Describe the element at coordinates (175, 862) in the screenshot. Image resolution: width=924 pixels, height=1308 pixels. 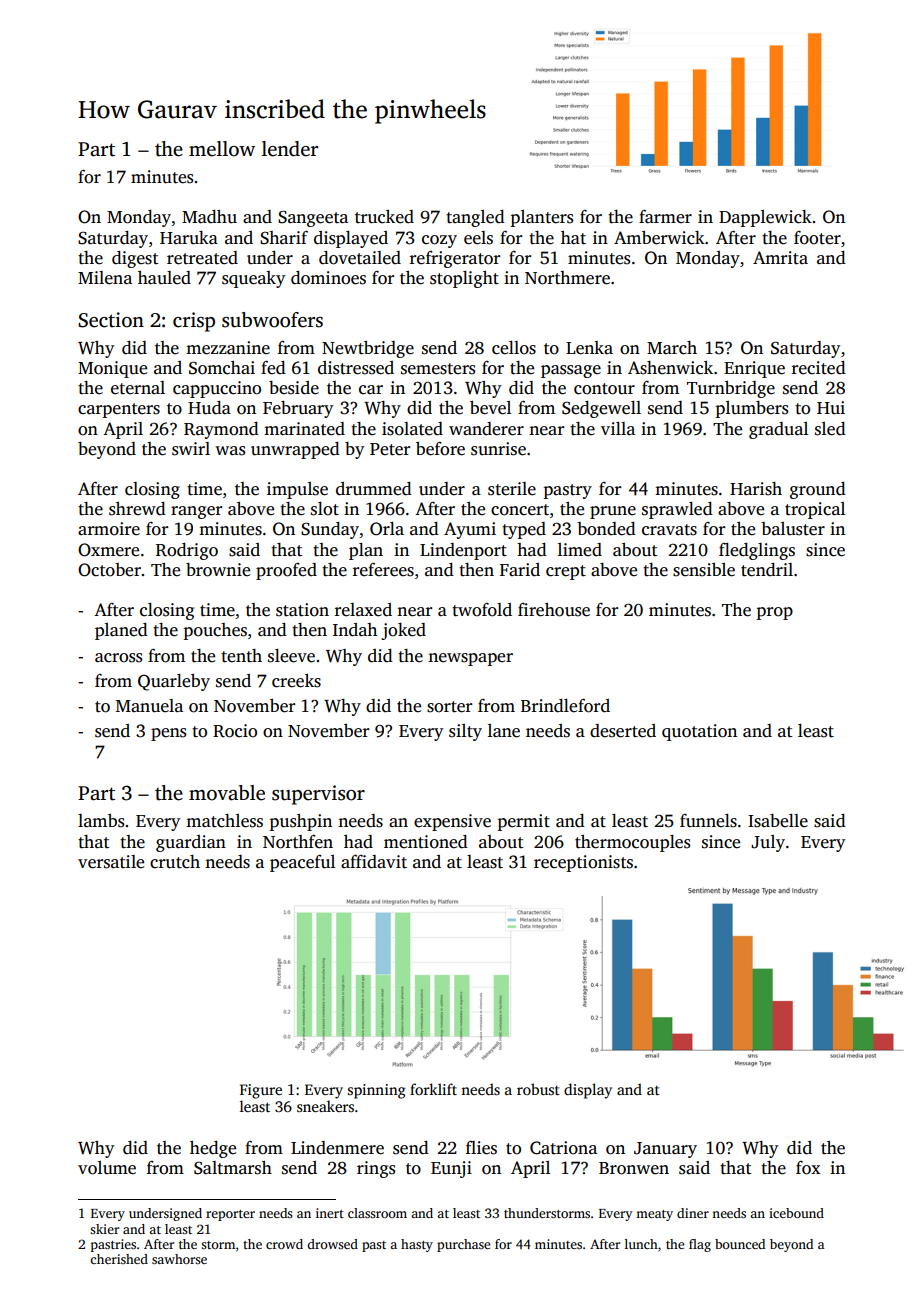
I see `crutch` at that location.
